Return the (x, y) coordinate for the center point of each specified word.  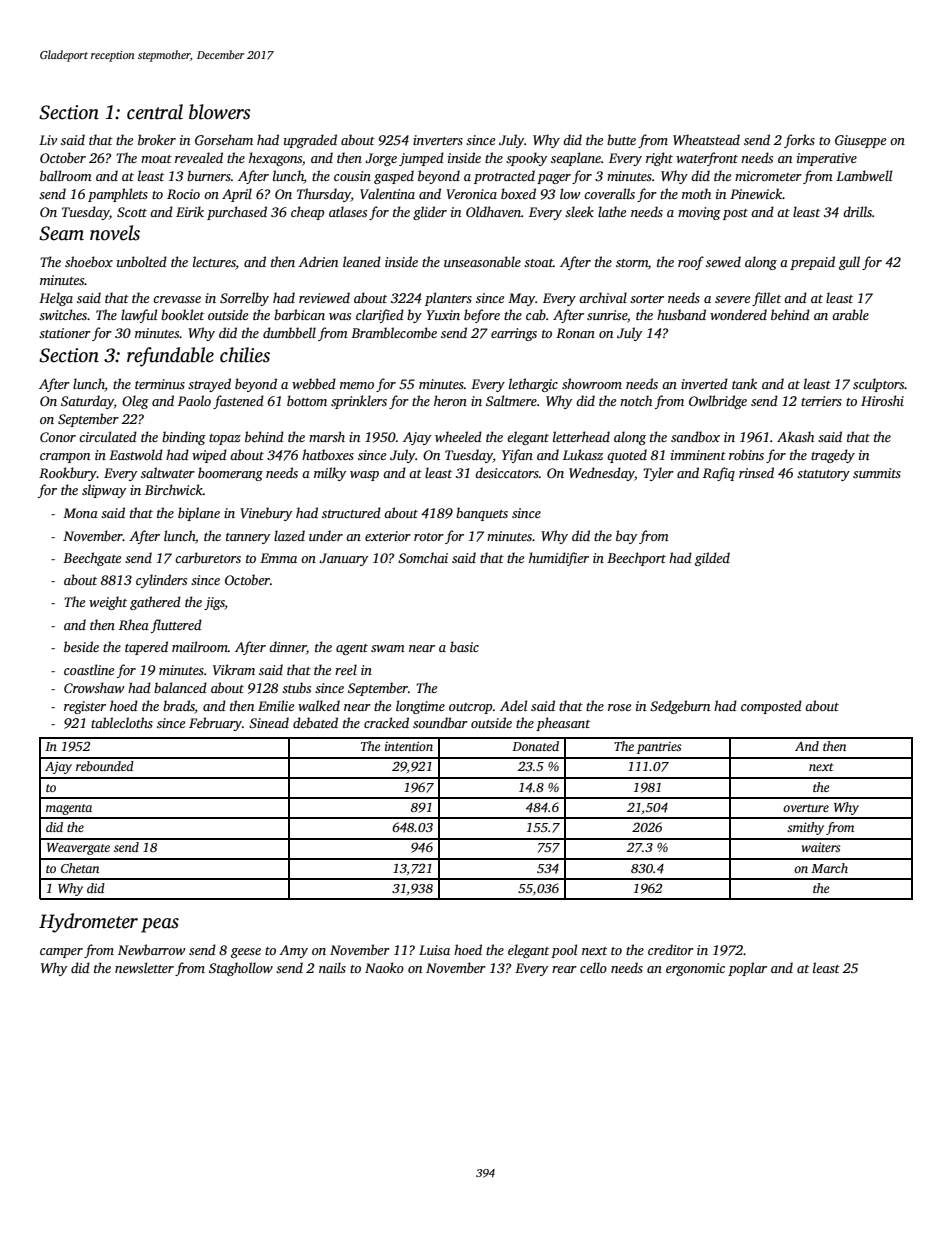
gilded (712, 559)
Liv (48, 140)
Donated (535, 746)
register (85, 707)
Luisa (434, 950)
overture (806, 808)
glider (430, 213)
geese (246, 953)
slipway (104, 491)
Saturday (87, 402)
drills (857, 211)
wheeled (458, 436)
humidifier (559, 559)
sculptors (879, 385)
